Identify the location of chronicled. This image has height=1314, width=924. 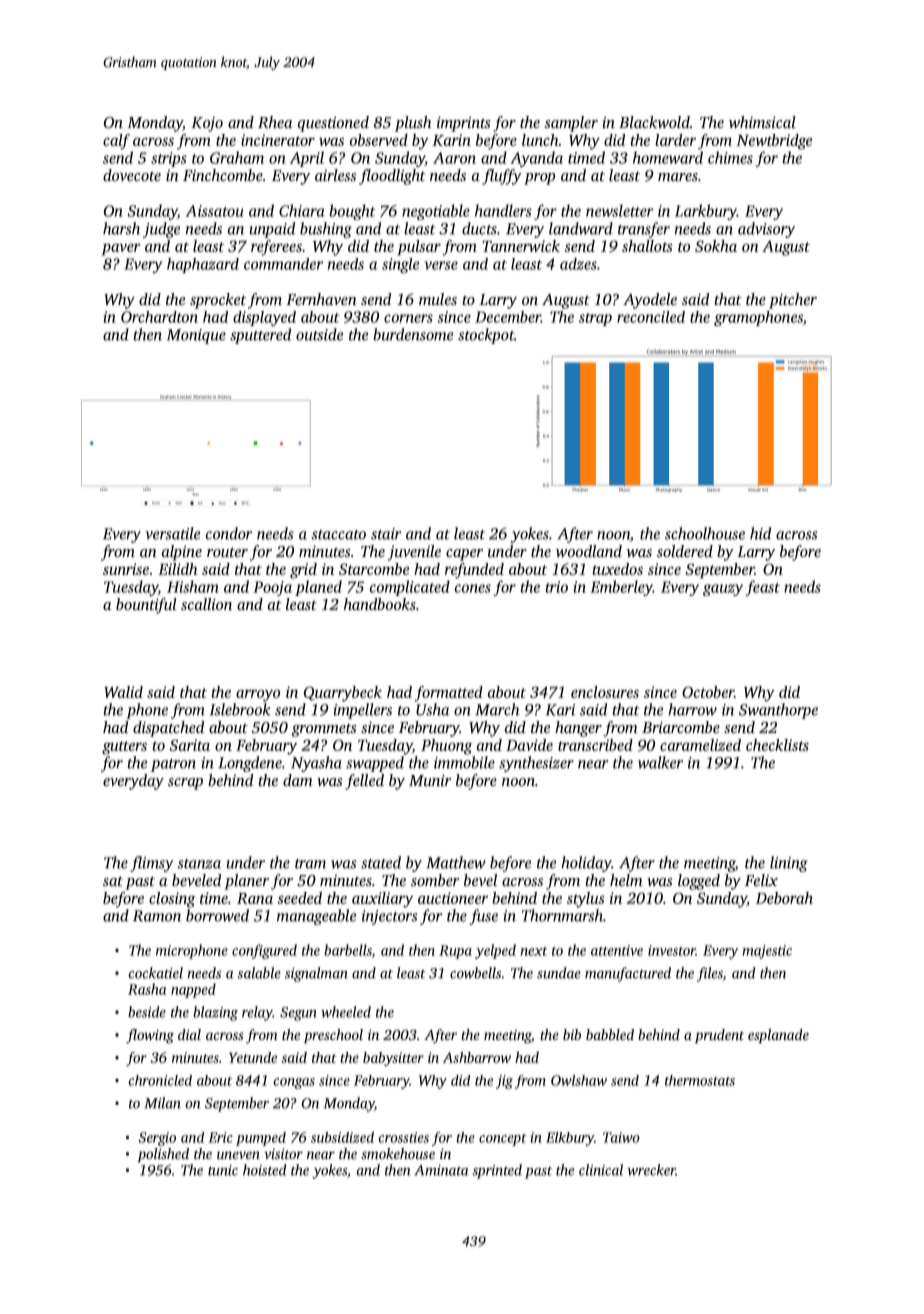
(160, 1080).
